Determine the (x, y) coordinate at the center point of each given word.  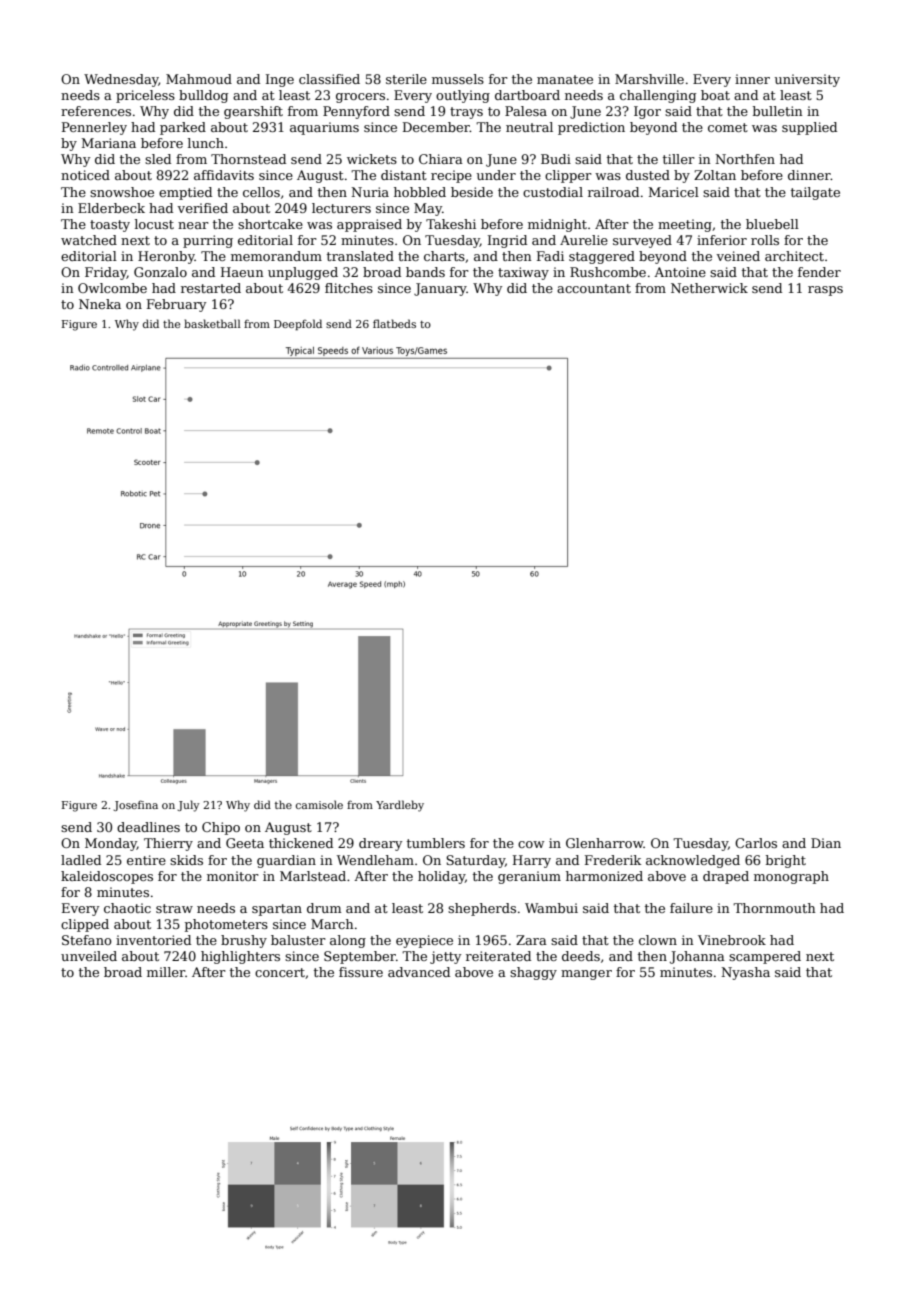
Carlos (756, 843)
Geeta (245, 843)
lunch (206, 143)
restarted (211, 288)
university (807, 80)
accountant (594, 288)
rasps (825, 291)
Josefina (135, 805)
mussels (458, 79)
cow (531, 844)
